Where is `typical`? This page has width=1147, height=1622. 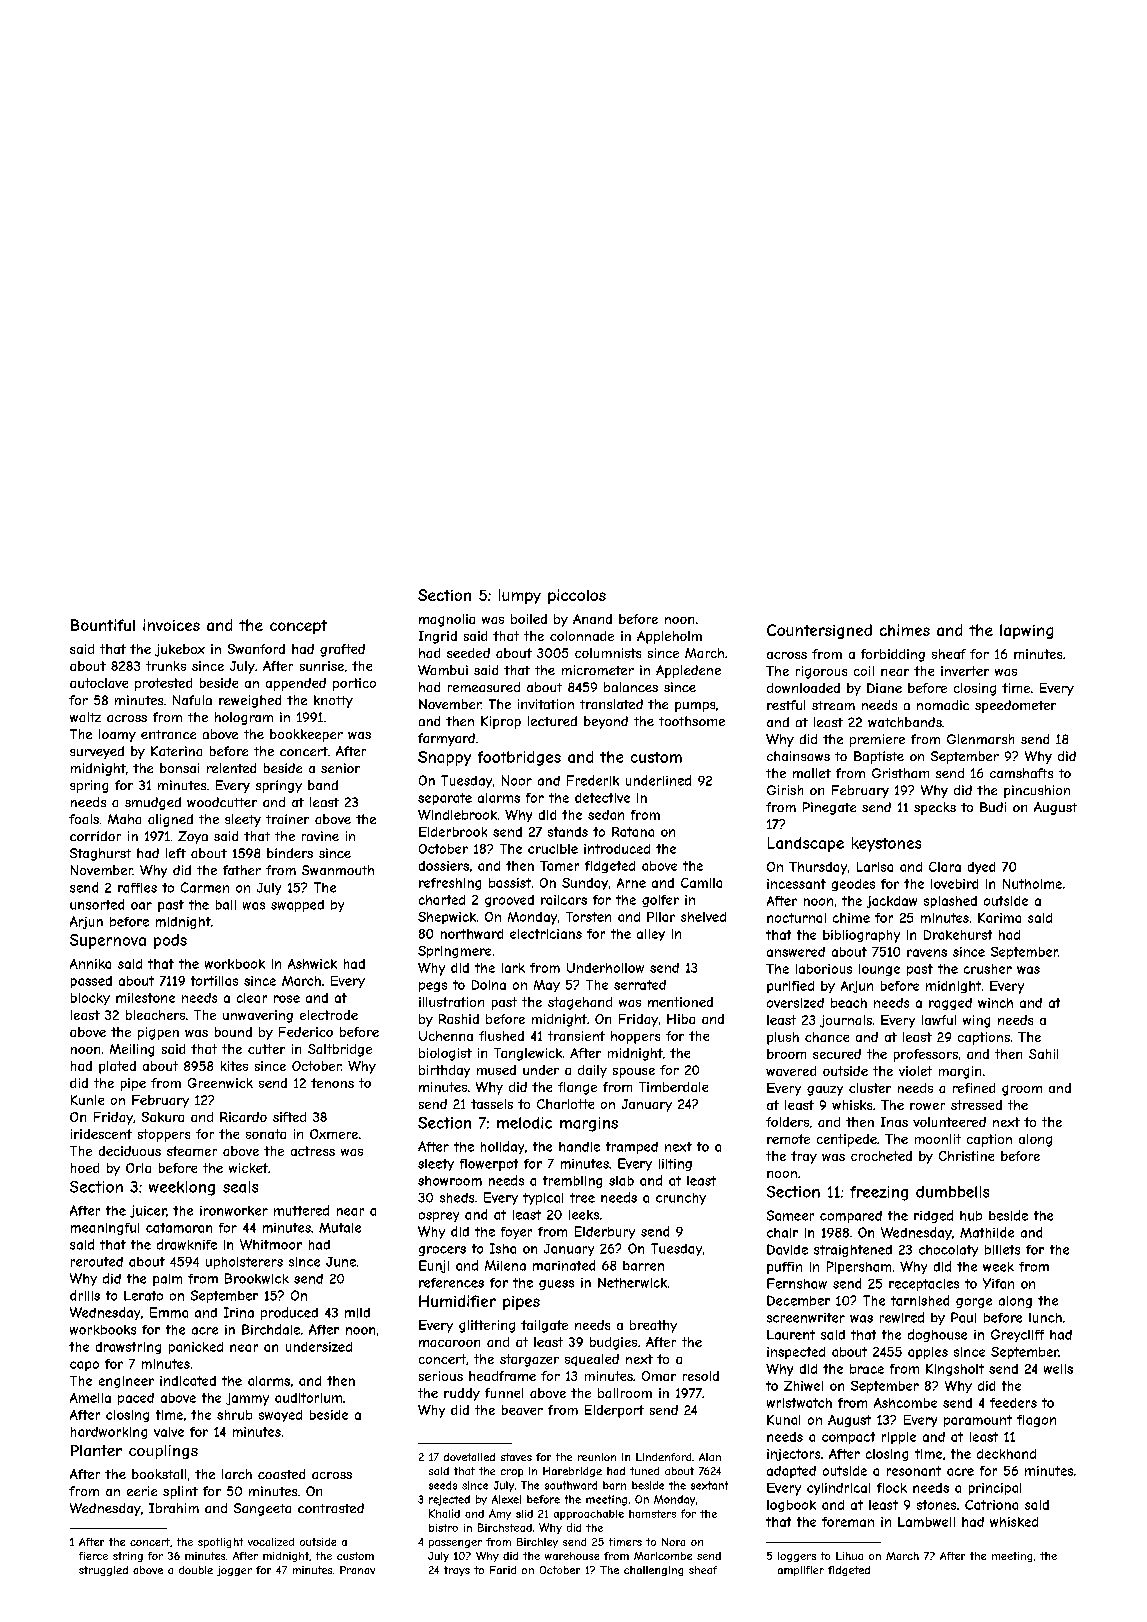 typical is located at coordinates (543, 1199).
